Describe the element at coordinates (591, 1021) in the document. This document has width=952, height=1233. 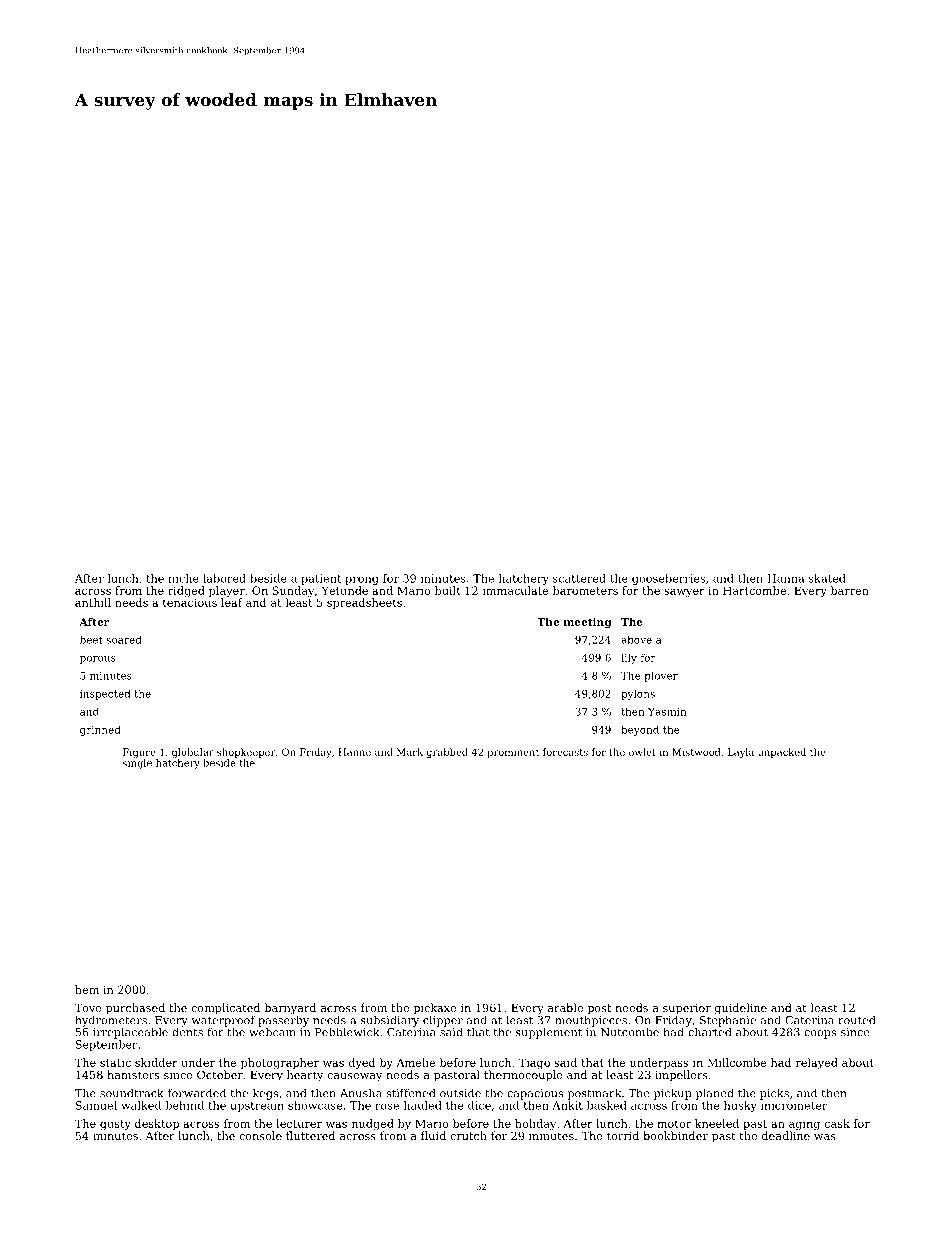
I see `mouthpieces` at that location.
